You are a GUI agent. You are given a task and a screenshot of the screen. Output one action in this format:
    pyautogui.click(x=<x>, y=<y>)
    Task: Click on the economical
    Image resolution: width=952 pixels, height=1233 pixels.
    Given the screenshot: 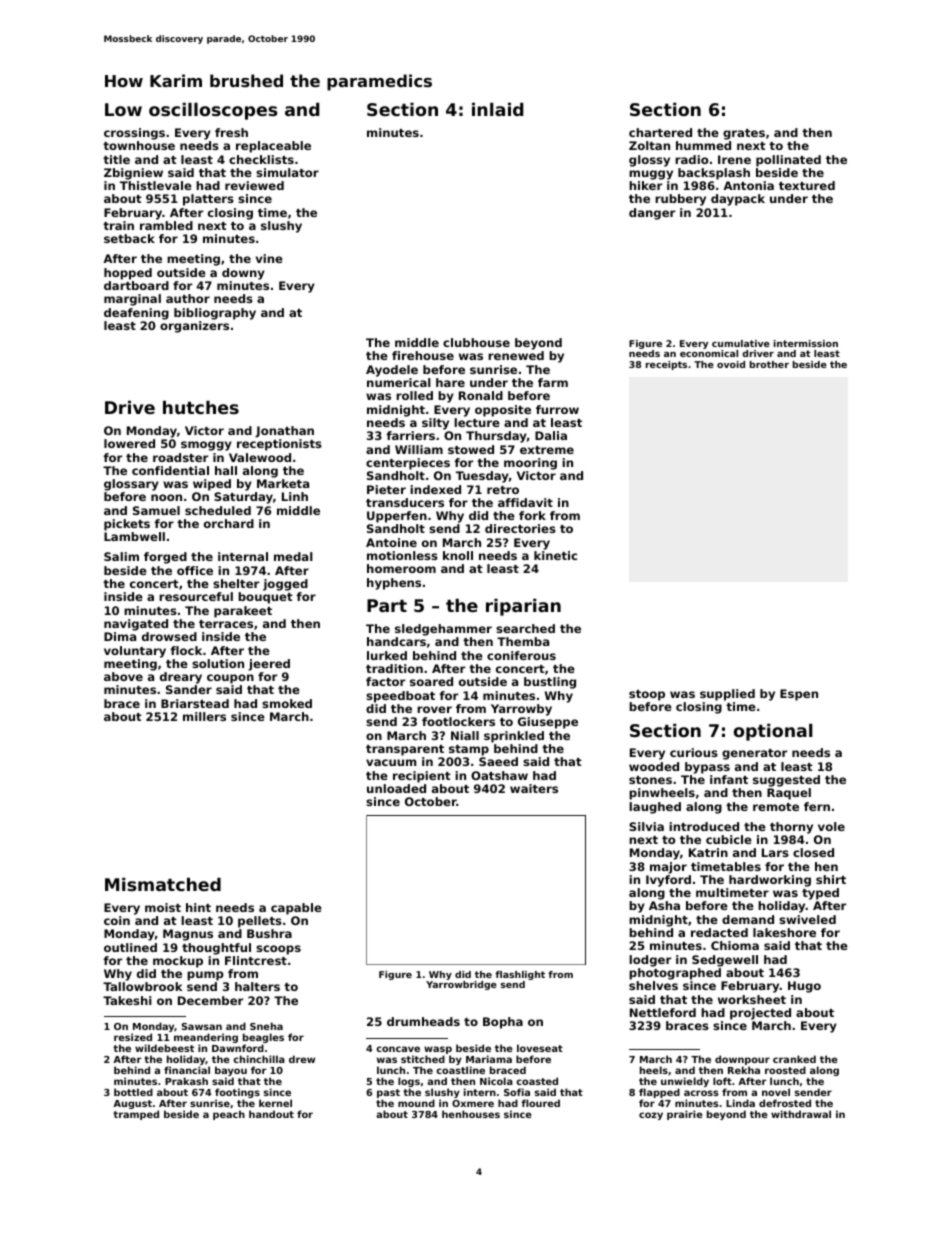 What is the action you would take?
    pyautogui.click(x=709, y=353)
